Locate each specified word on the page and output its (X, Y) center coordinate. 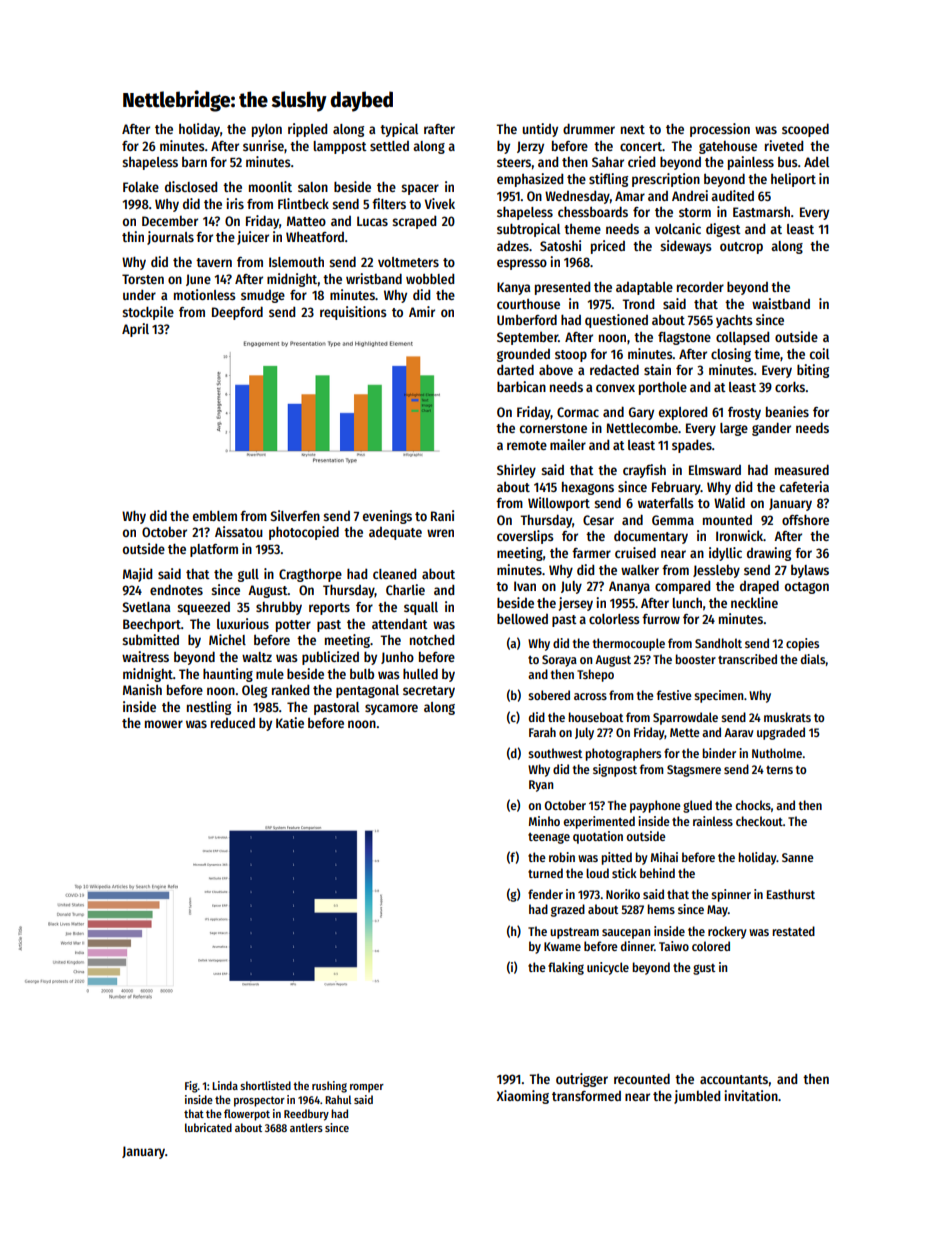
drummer (589, 128)
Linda (225, 1085)
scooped (805, 130)
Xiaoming (523, 1097)
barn (194, 161)
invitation (751, 1095)
